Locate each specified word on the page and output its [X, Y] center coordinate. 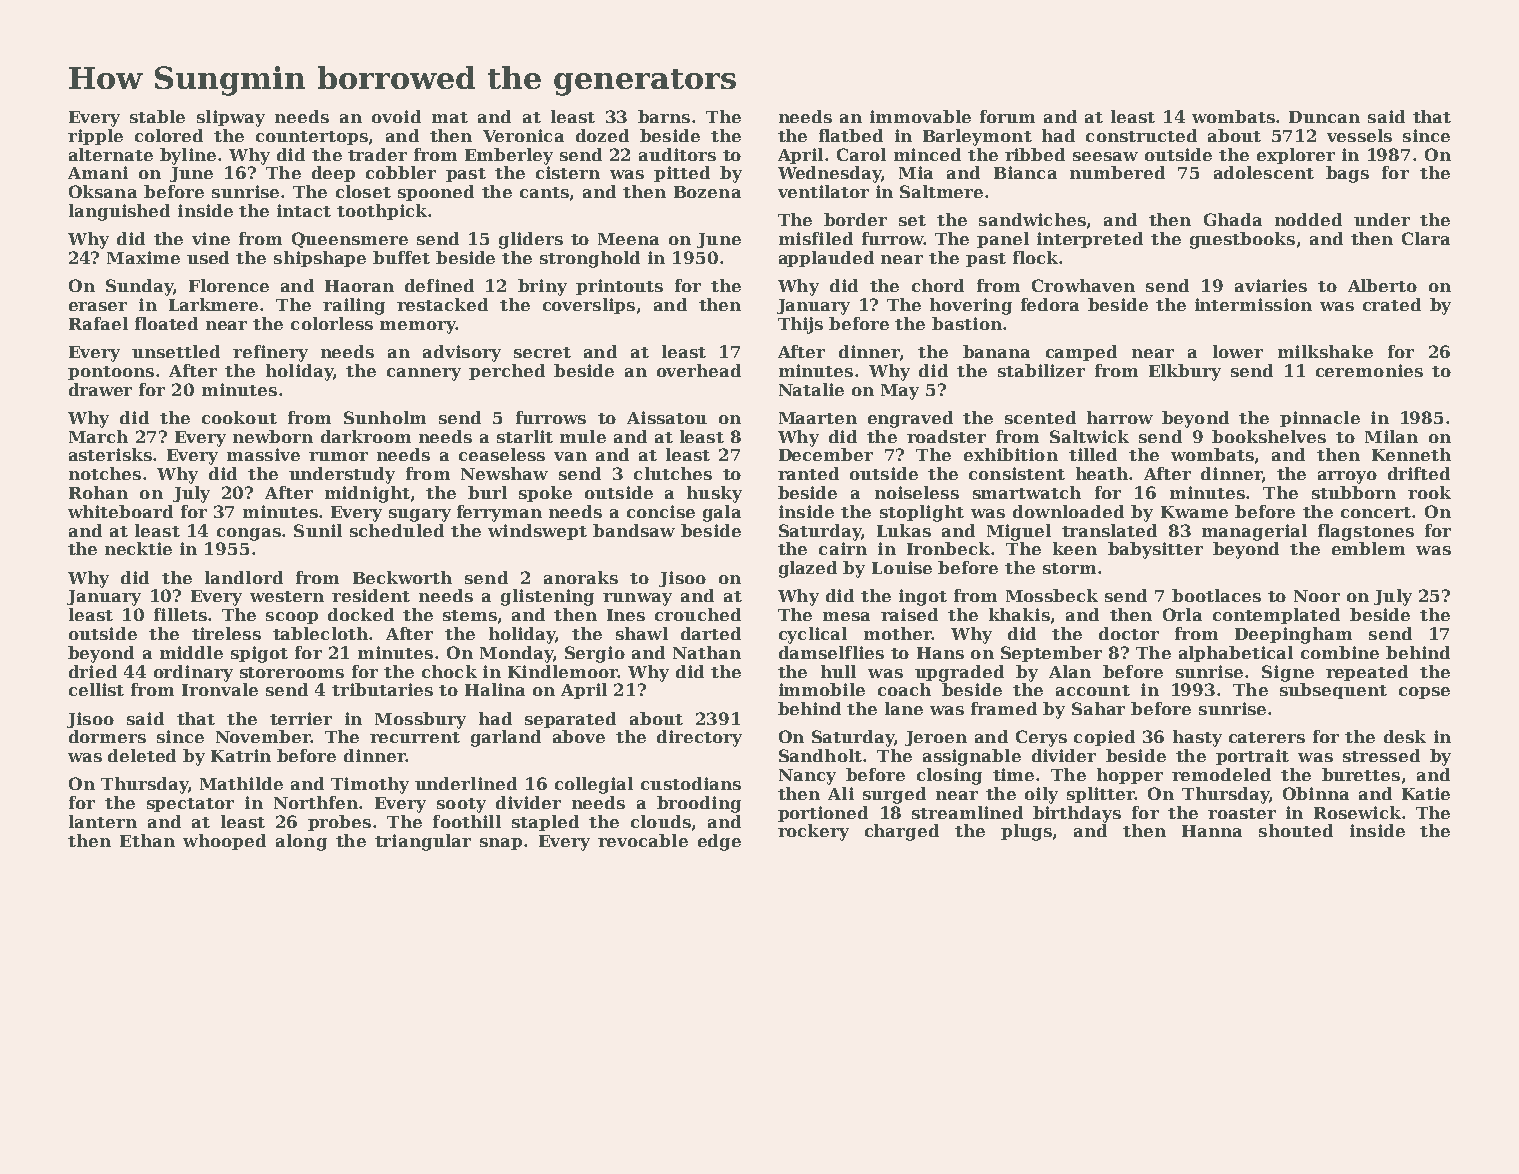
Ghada [1233, 219]
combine [1340, 652]
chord [938, 285]
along [301, 842]
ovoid [396, 116]
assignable [972, 757]
